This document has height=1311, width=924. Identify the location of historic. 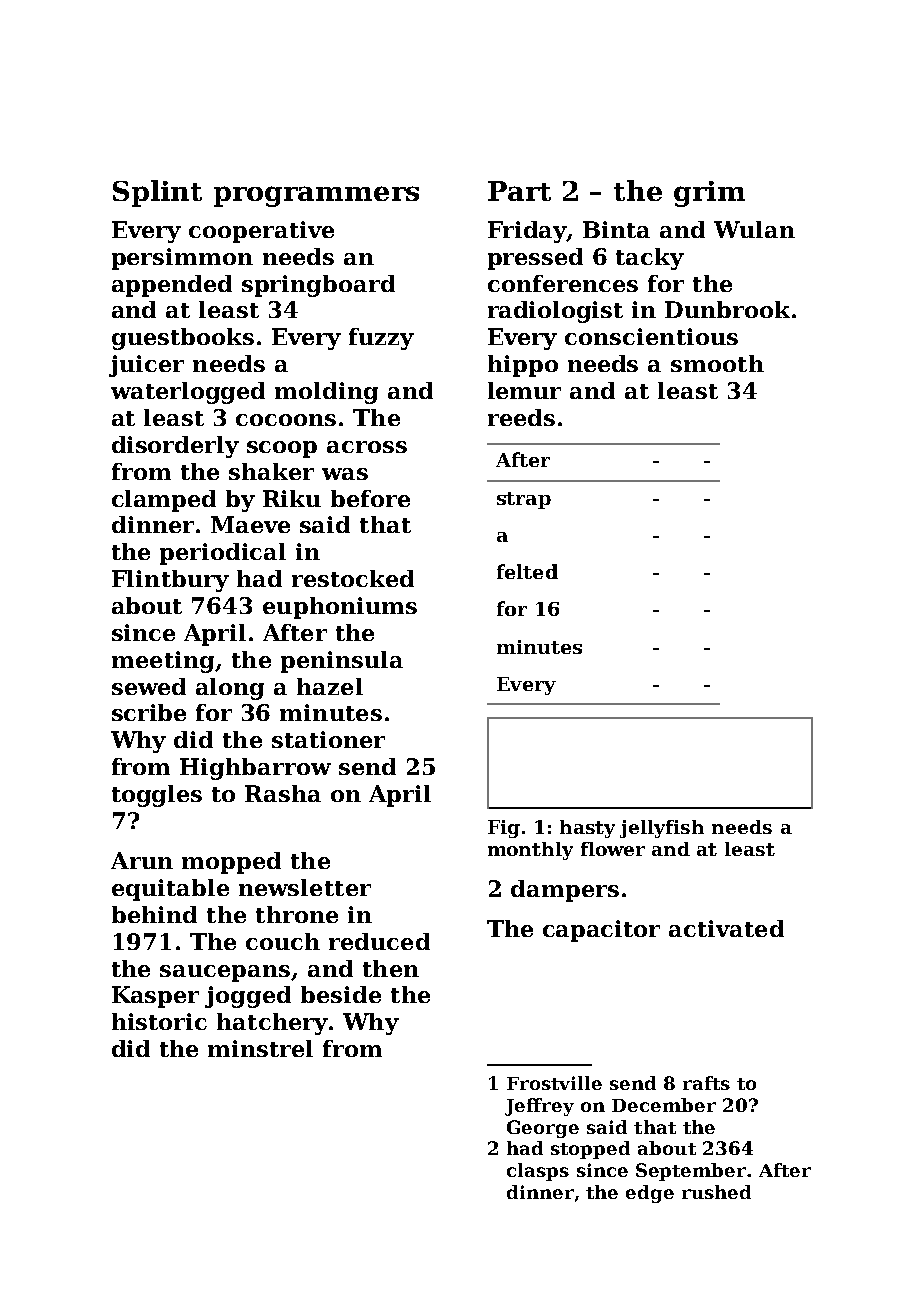
(159, 1021).
